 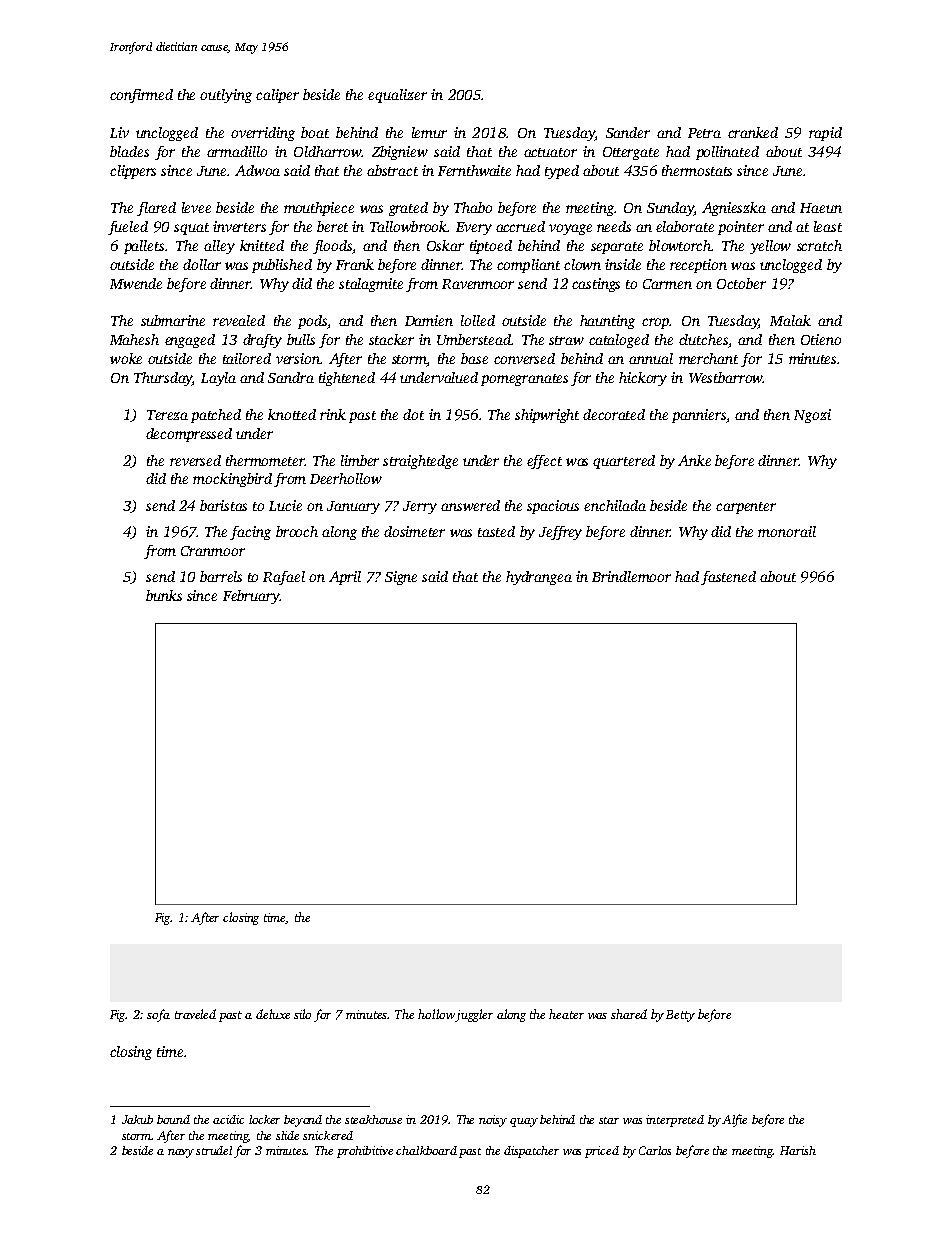 I want to click on chalkboard, so click(x=426, y=1150).
